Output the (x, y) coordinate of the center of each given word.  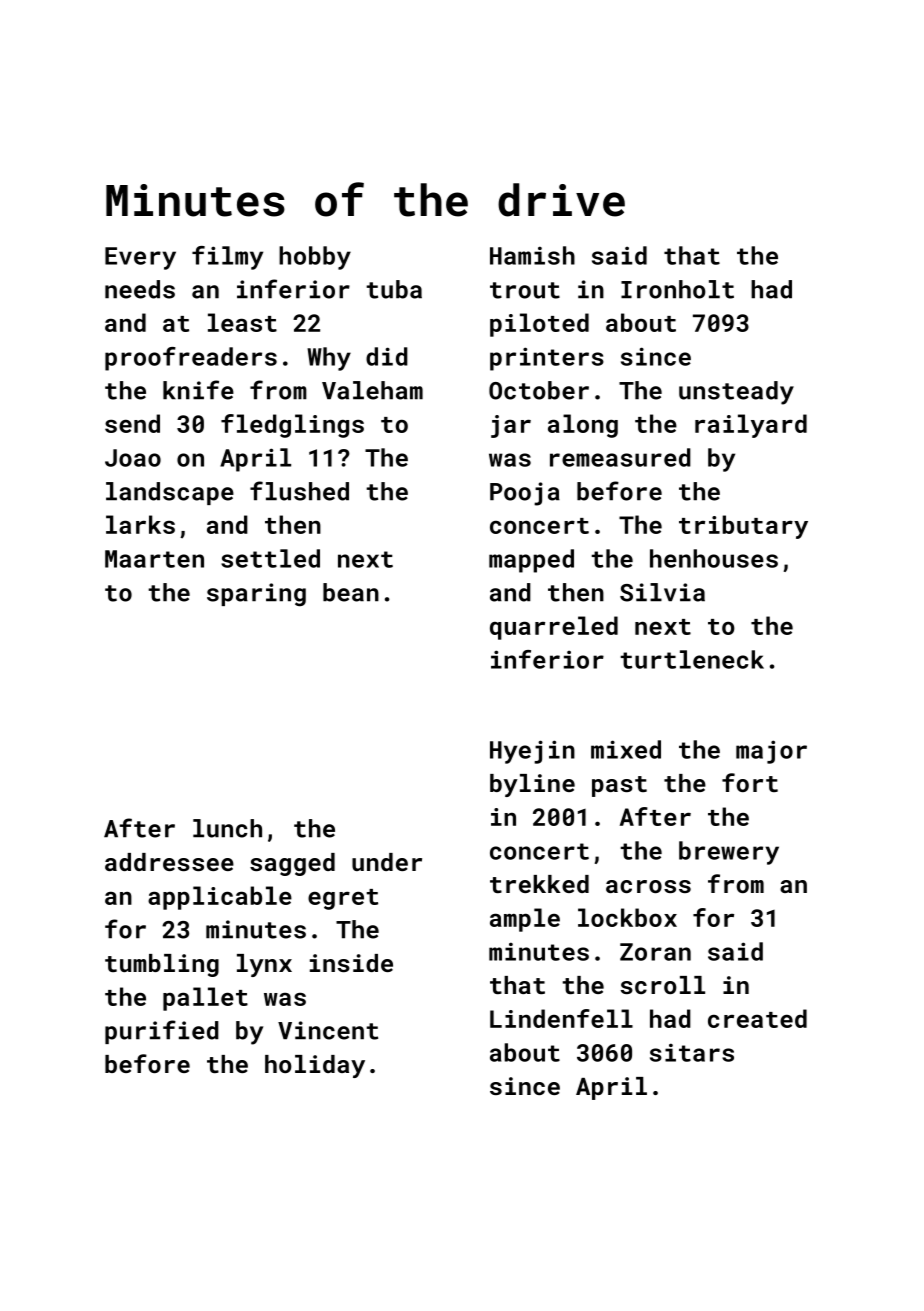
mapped (531, 561)
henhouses (714, 558)
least (242, 322)
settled (270, 558)
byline (532, 785)
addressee (169, 862)
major (771, 752)
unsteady (736, 393)
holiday (315, 1066)
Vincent (328, 1030)
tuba (394, 289)
